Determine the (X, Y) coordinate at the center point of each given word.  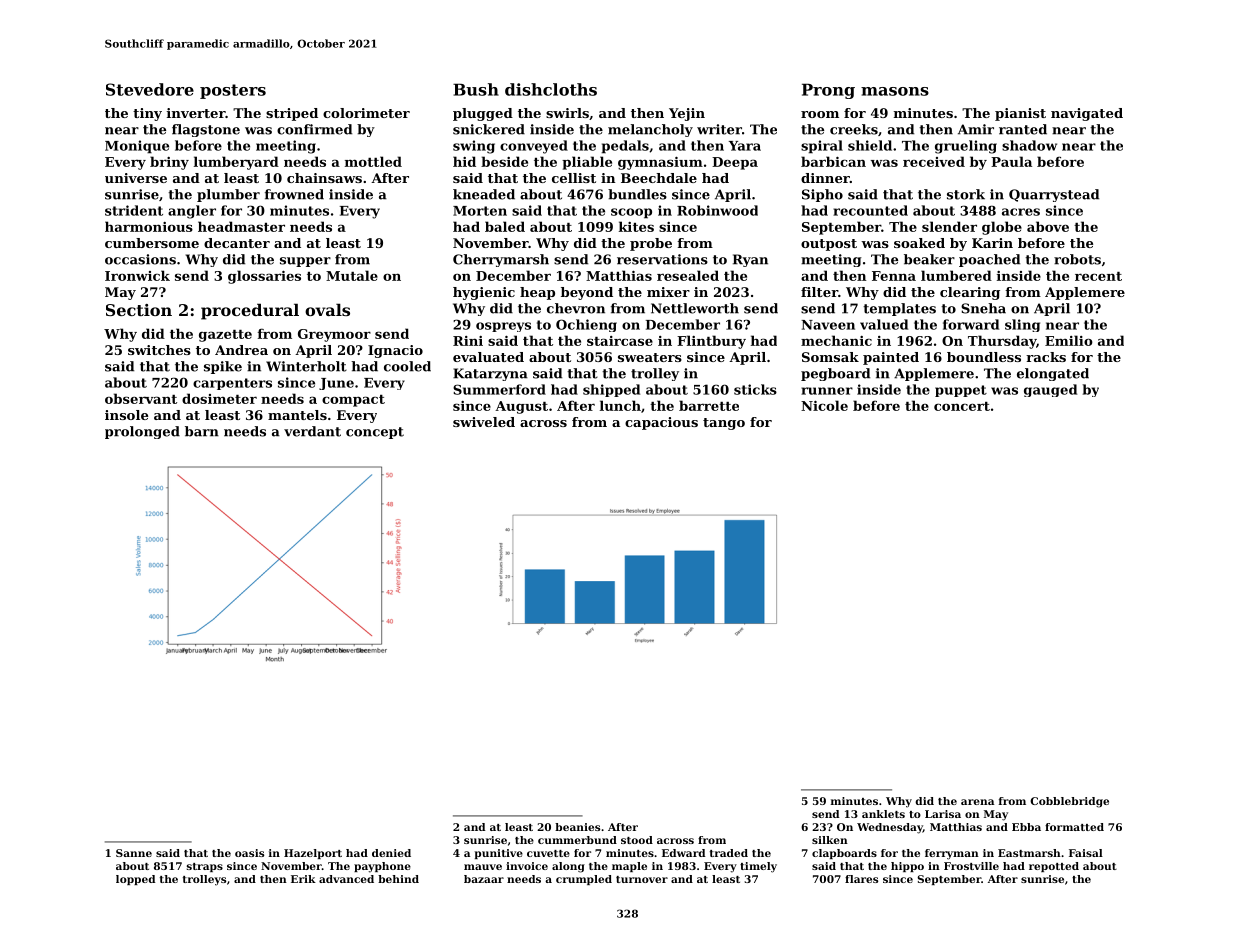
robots (1077, 259)
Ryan (750, 260)
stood (637, 840)
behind (398, 879)
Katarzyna (490, 374)
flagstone (206, 130)
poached (989, 260)
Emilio (1069, 340)
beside (504, 161)
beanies (577, 827)
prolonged (142, 432)
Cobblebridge (1069, 802)
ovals (327, 309)
